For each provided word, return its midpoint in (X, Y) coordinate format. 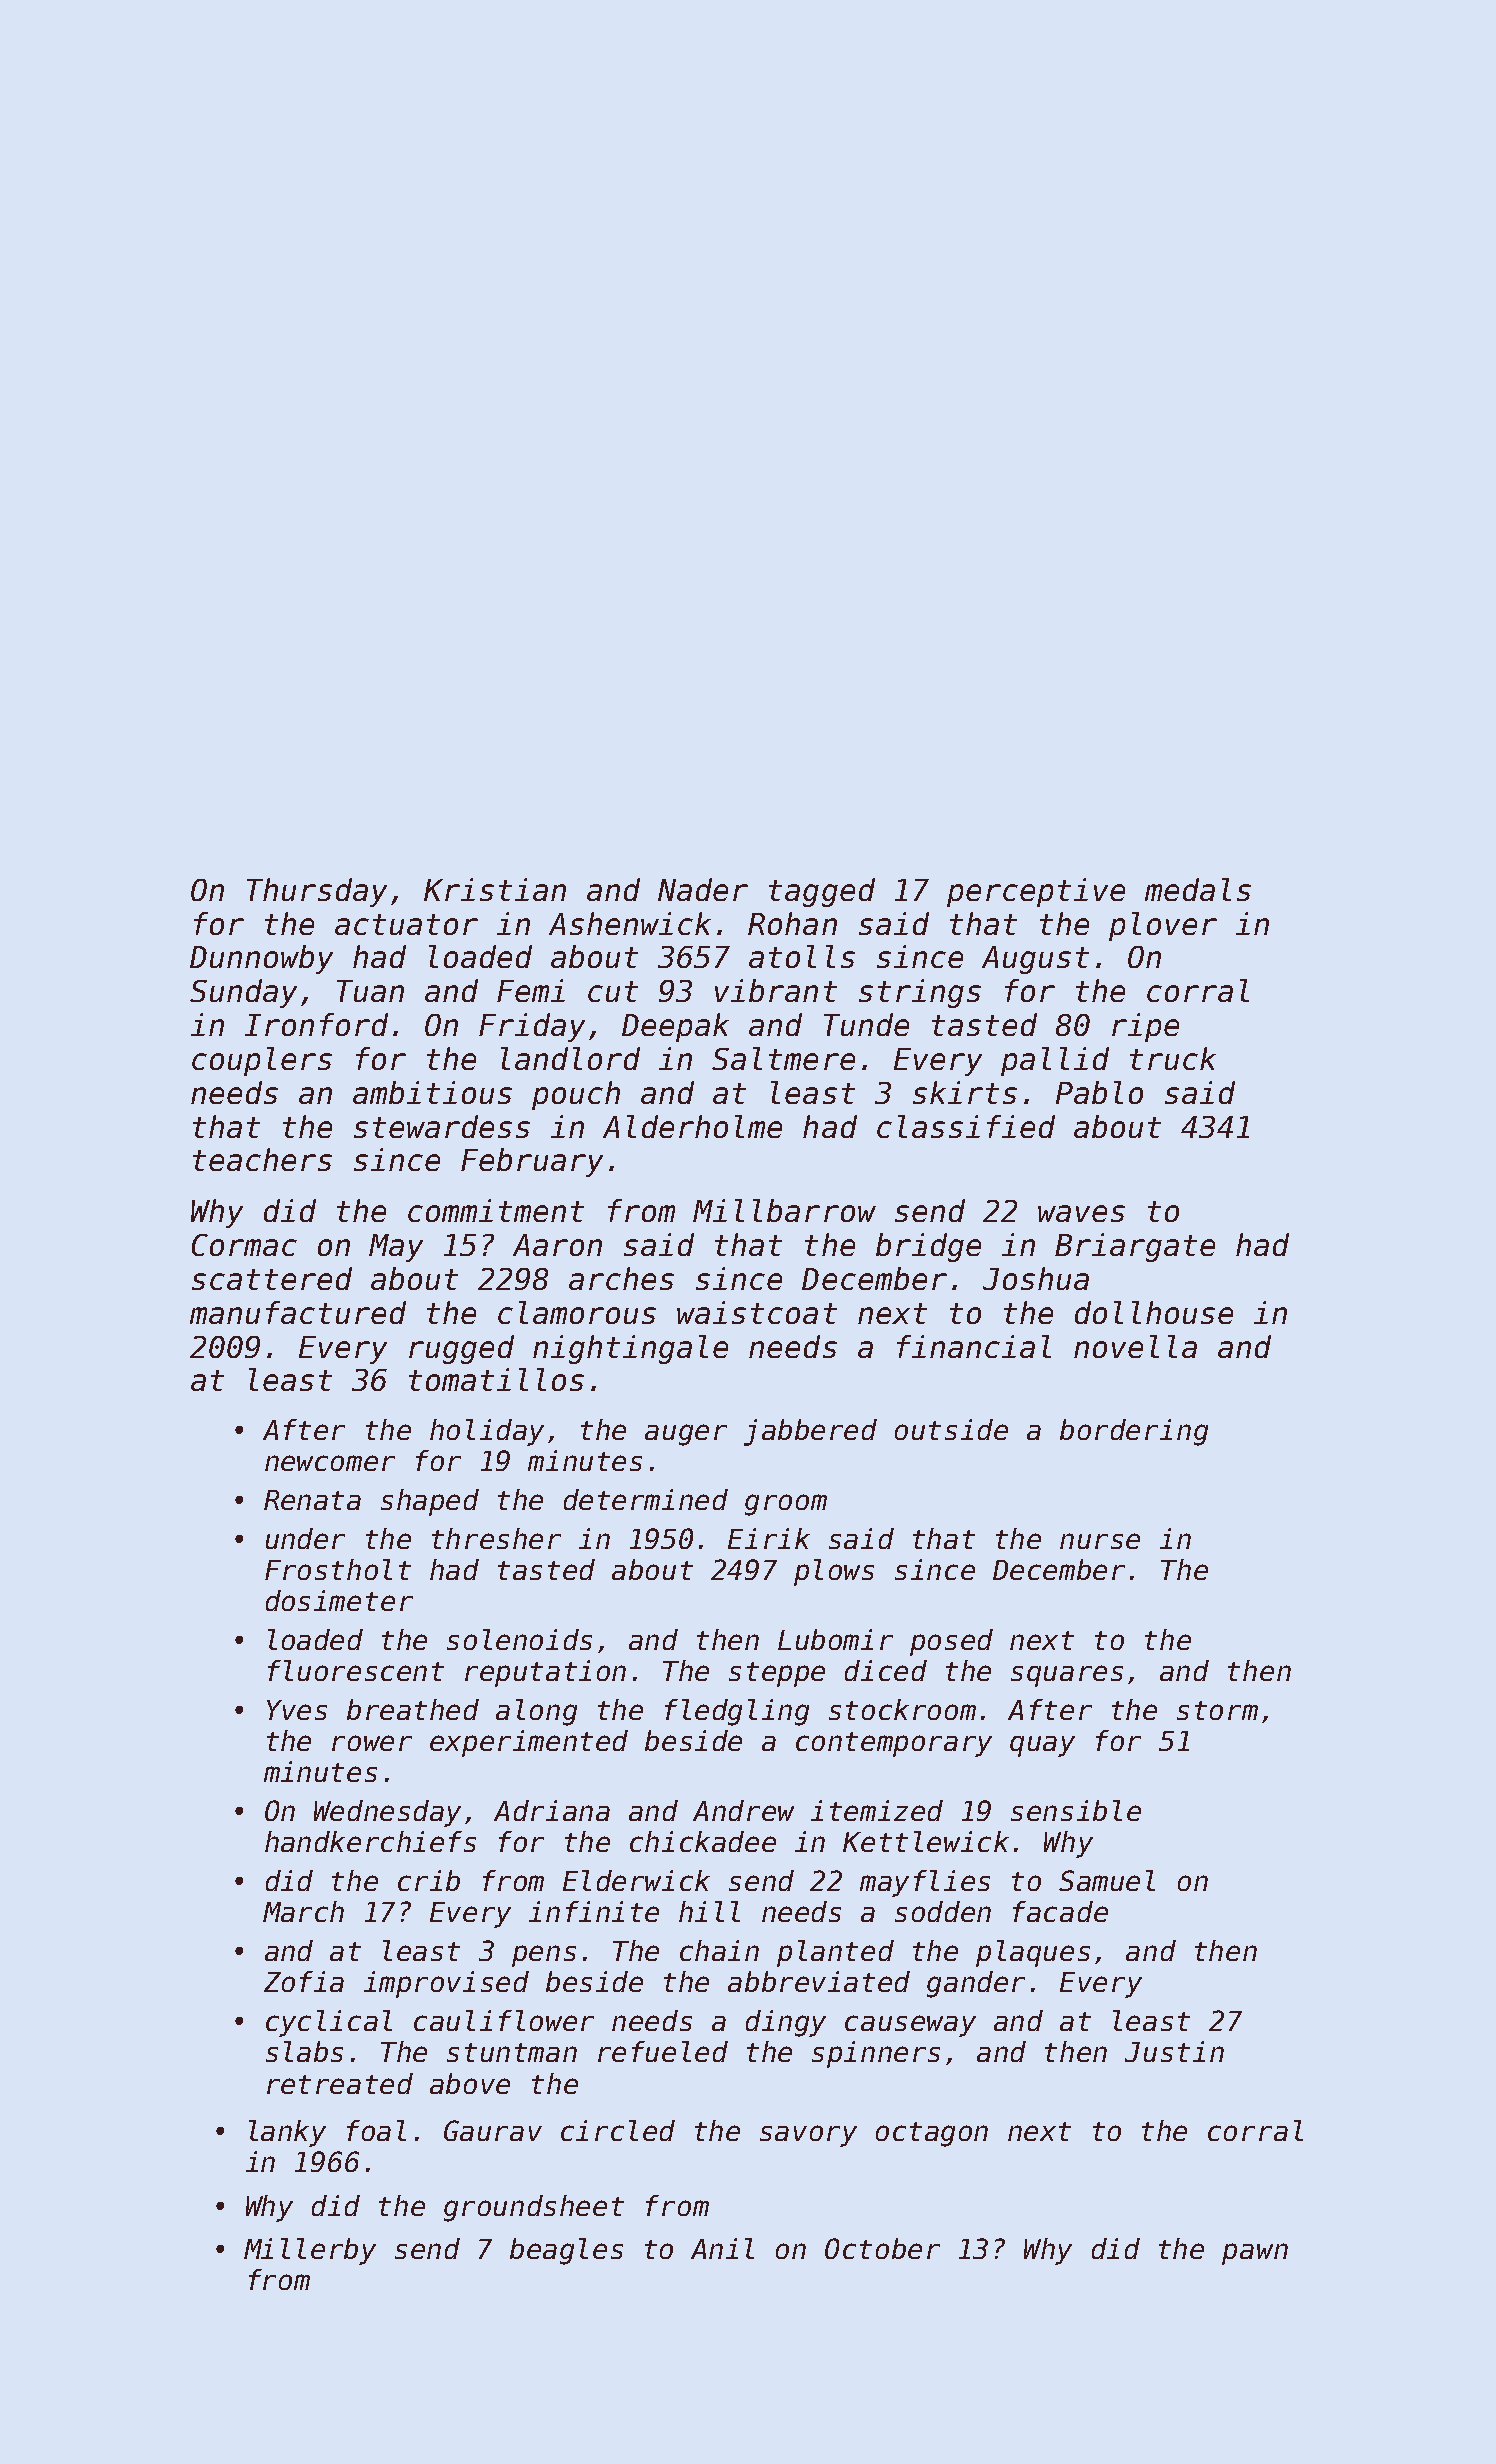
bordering (1134, 1432)
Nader (703, 889)
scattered (272, 1278)
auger (686, 1435)
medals (1198, 889)
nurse (1100, 1541)
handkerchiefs (370, 1841)
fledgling (737, 1712)
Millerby (310, 2251)
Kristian (495, 889)
